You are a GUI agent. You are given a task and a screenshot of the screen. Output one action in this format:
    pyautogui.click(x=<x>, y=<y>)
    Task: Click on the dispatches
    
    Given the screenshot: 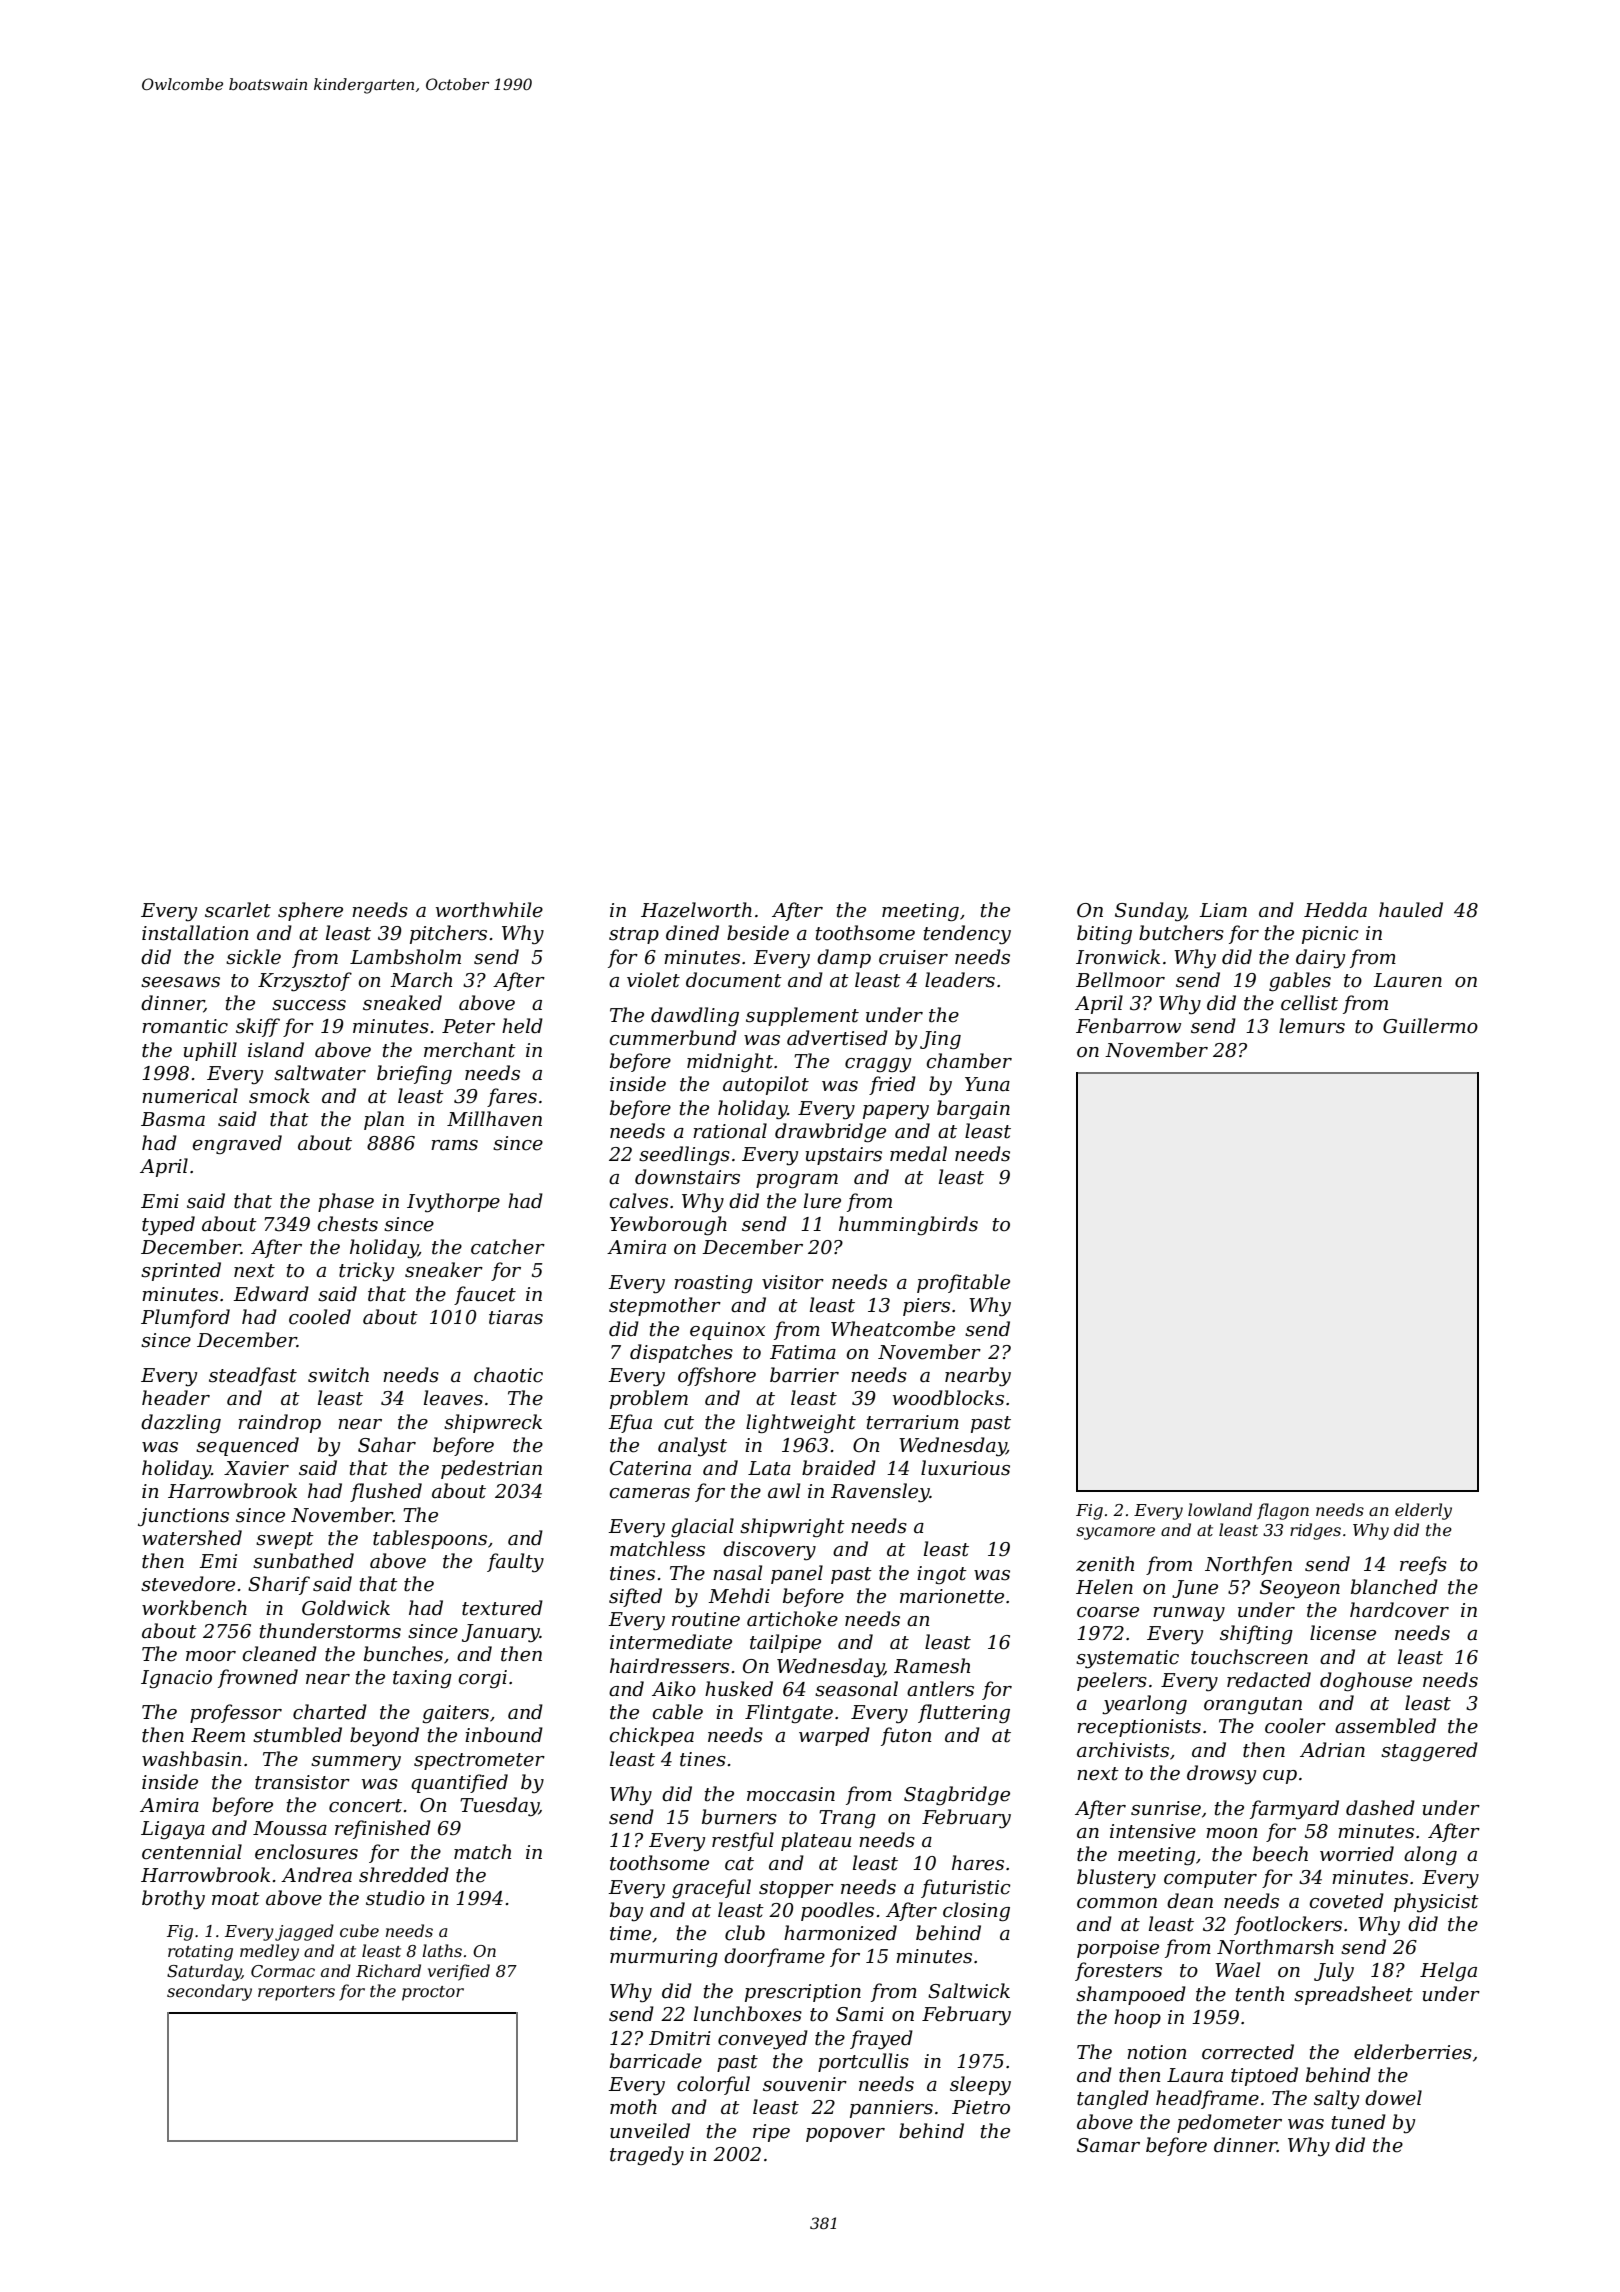 What is the action you would take?
    pyautogui.click(x=681, y=1353)
